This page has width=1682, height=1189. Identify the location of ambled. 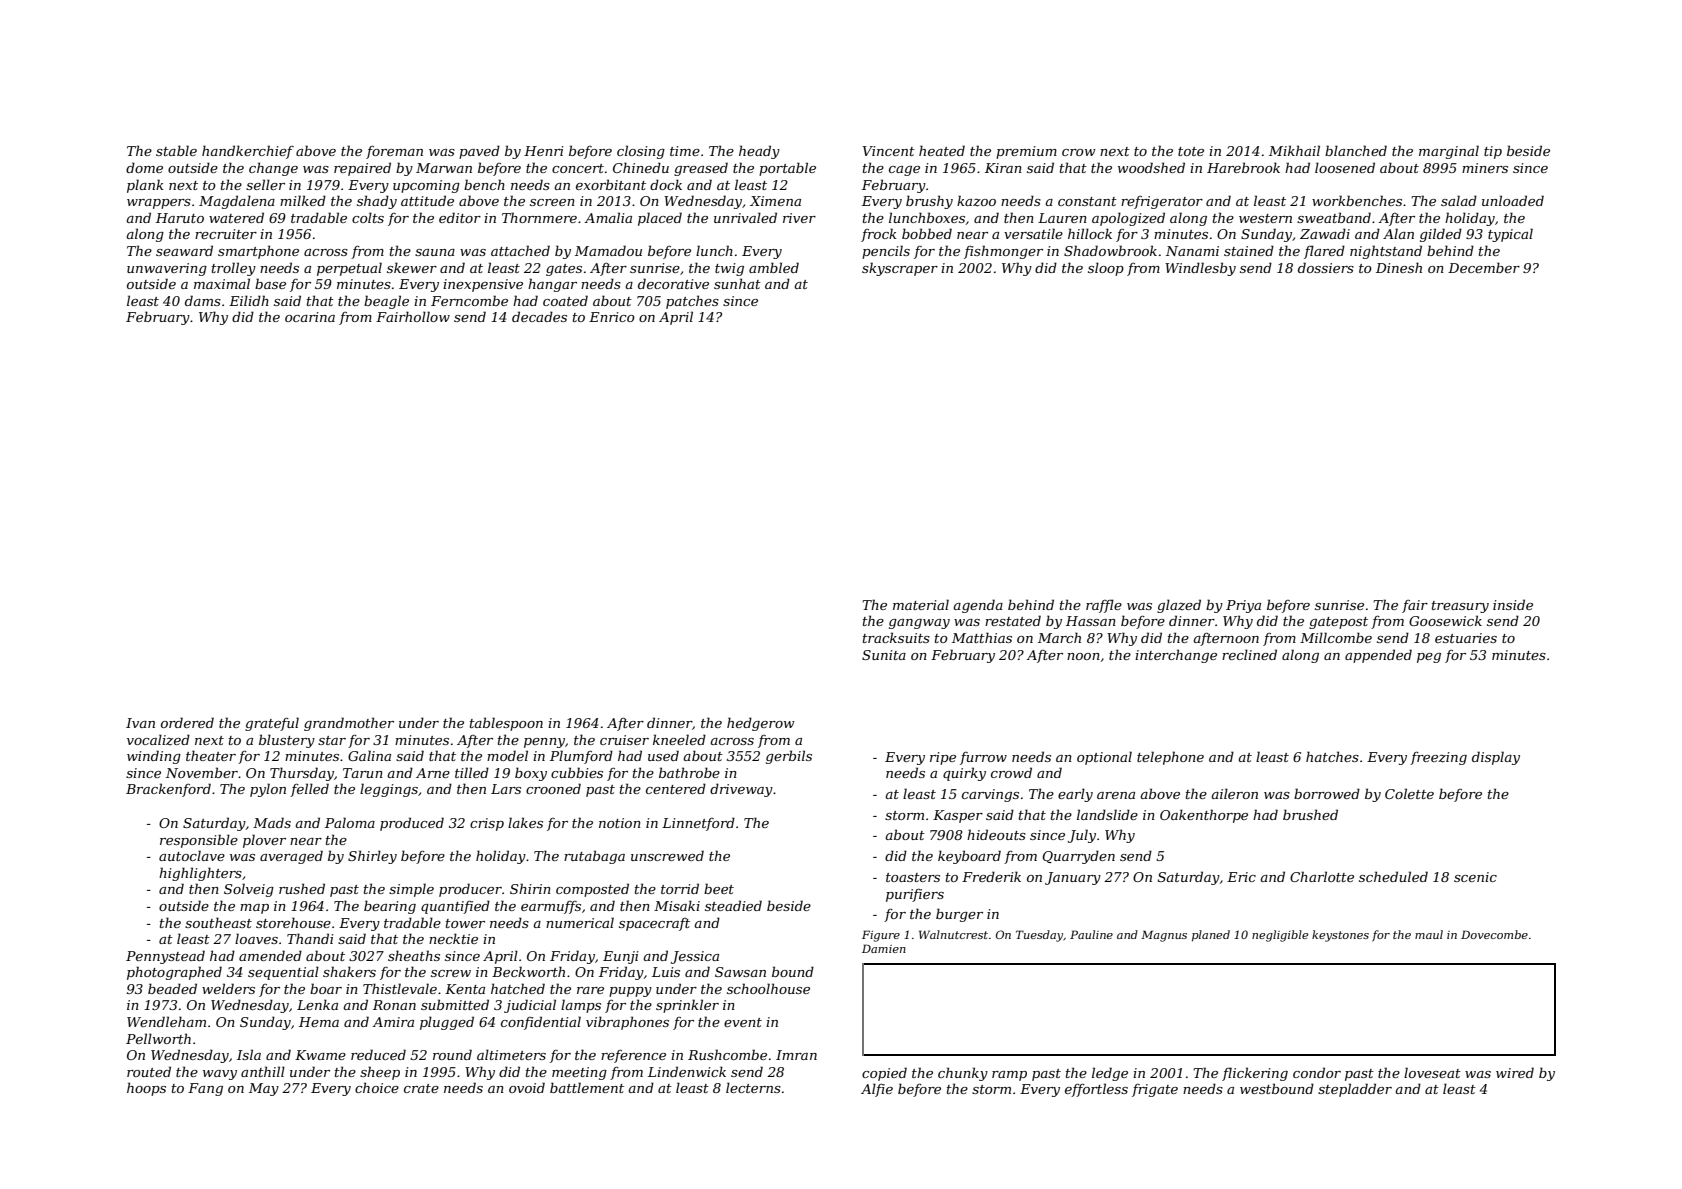
(774, 267).
